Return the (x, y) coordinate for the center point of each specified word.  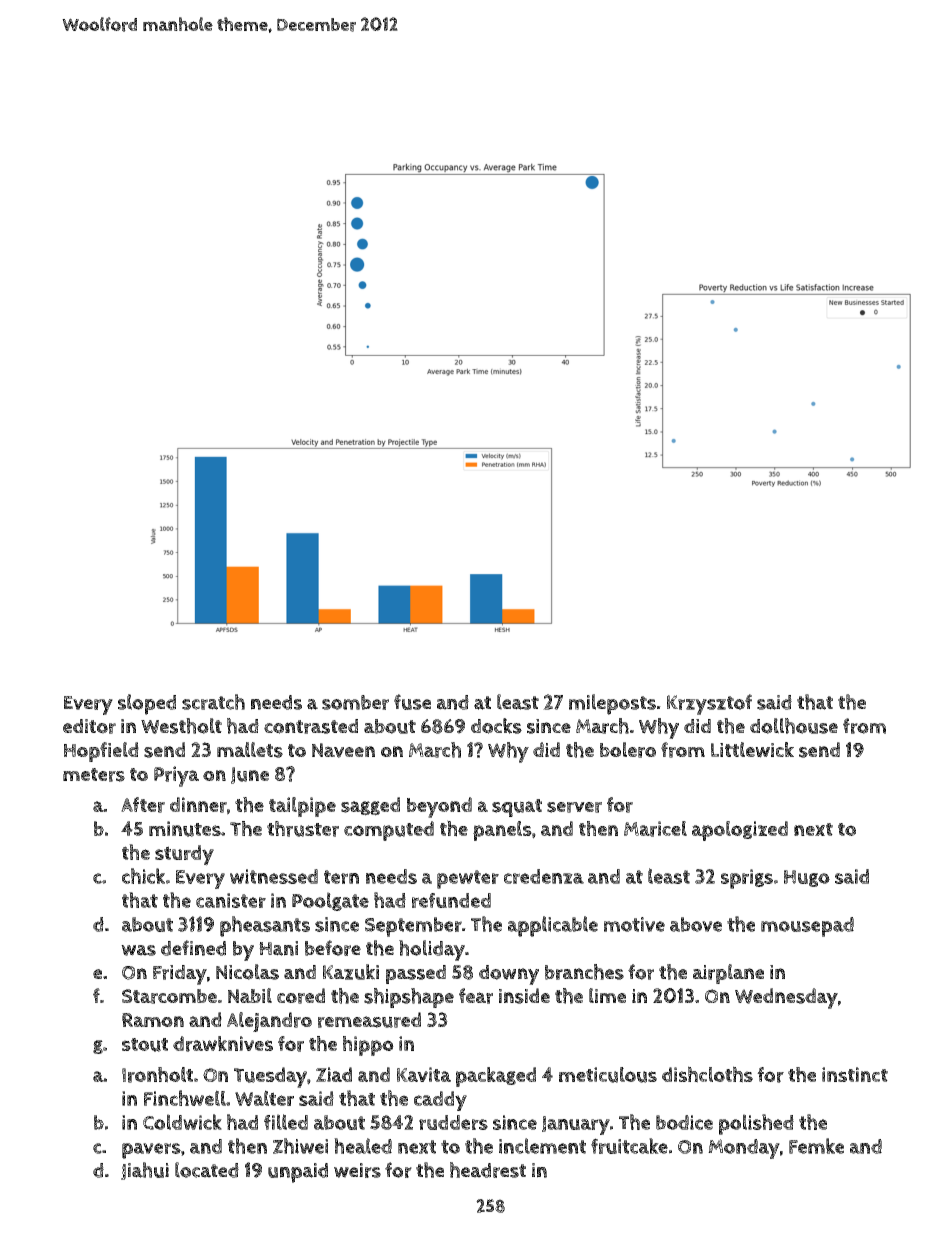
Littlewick (752, 750)
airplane (728, 974)
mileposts (612, 704)
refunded (451, 900)
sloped (147, 704)
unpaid (298, 1173)
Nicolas (247, 972)
